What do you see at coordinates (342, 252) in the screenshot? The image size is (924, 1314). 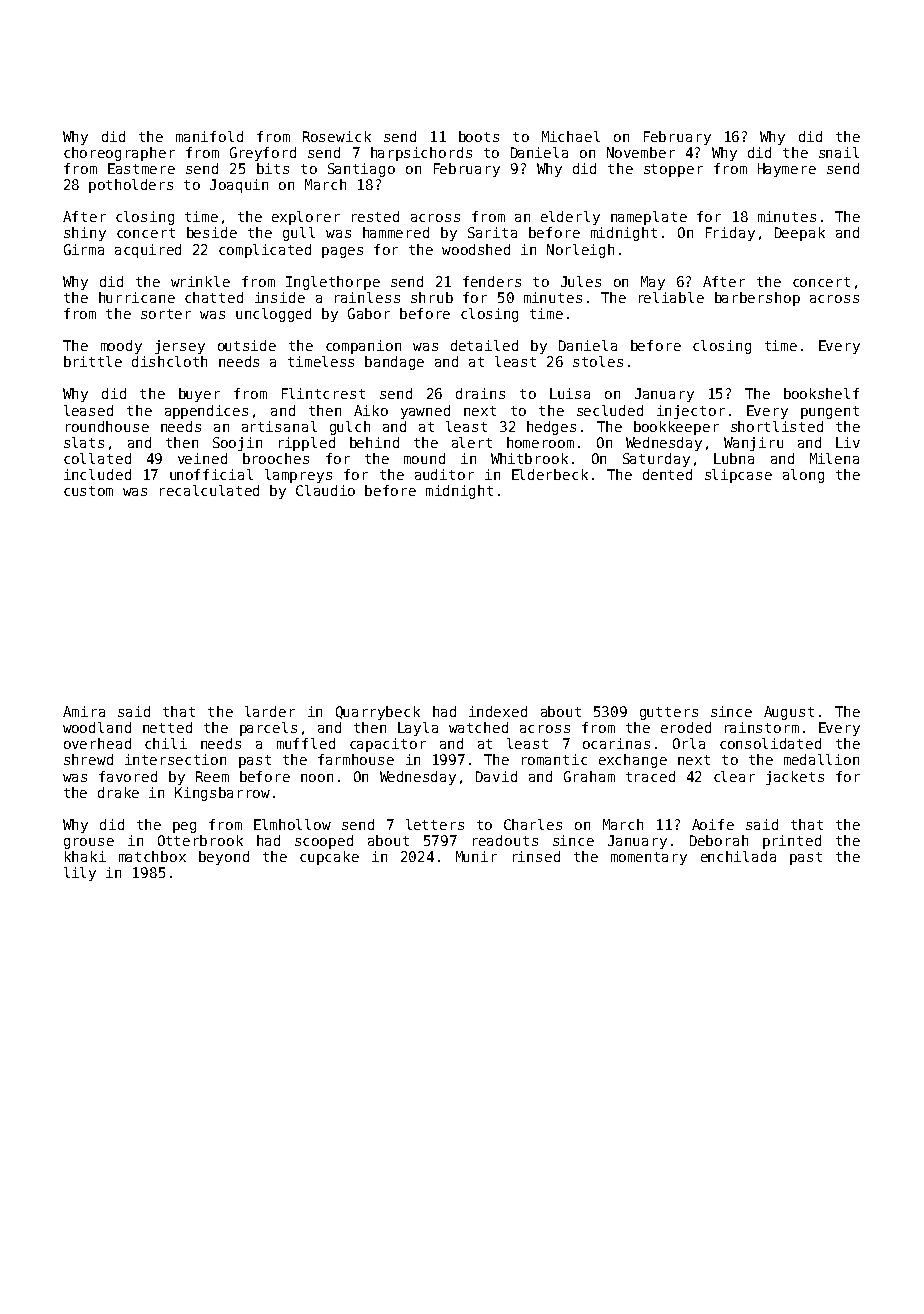 I see `pages` at bounding box center [342, 252].
